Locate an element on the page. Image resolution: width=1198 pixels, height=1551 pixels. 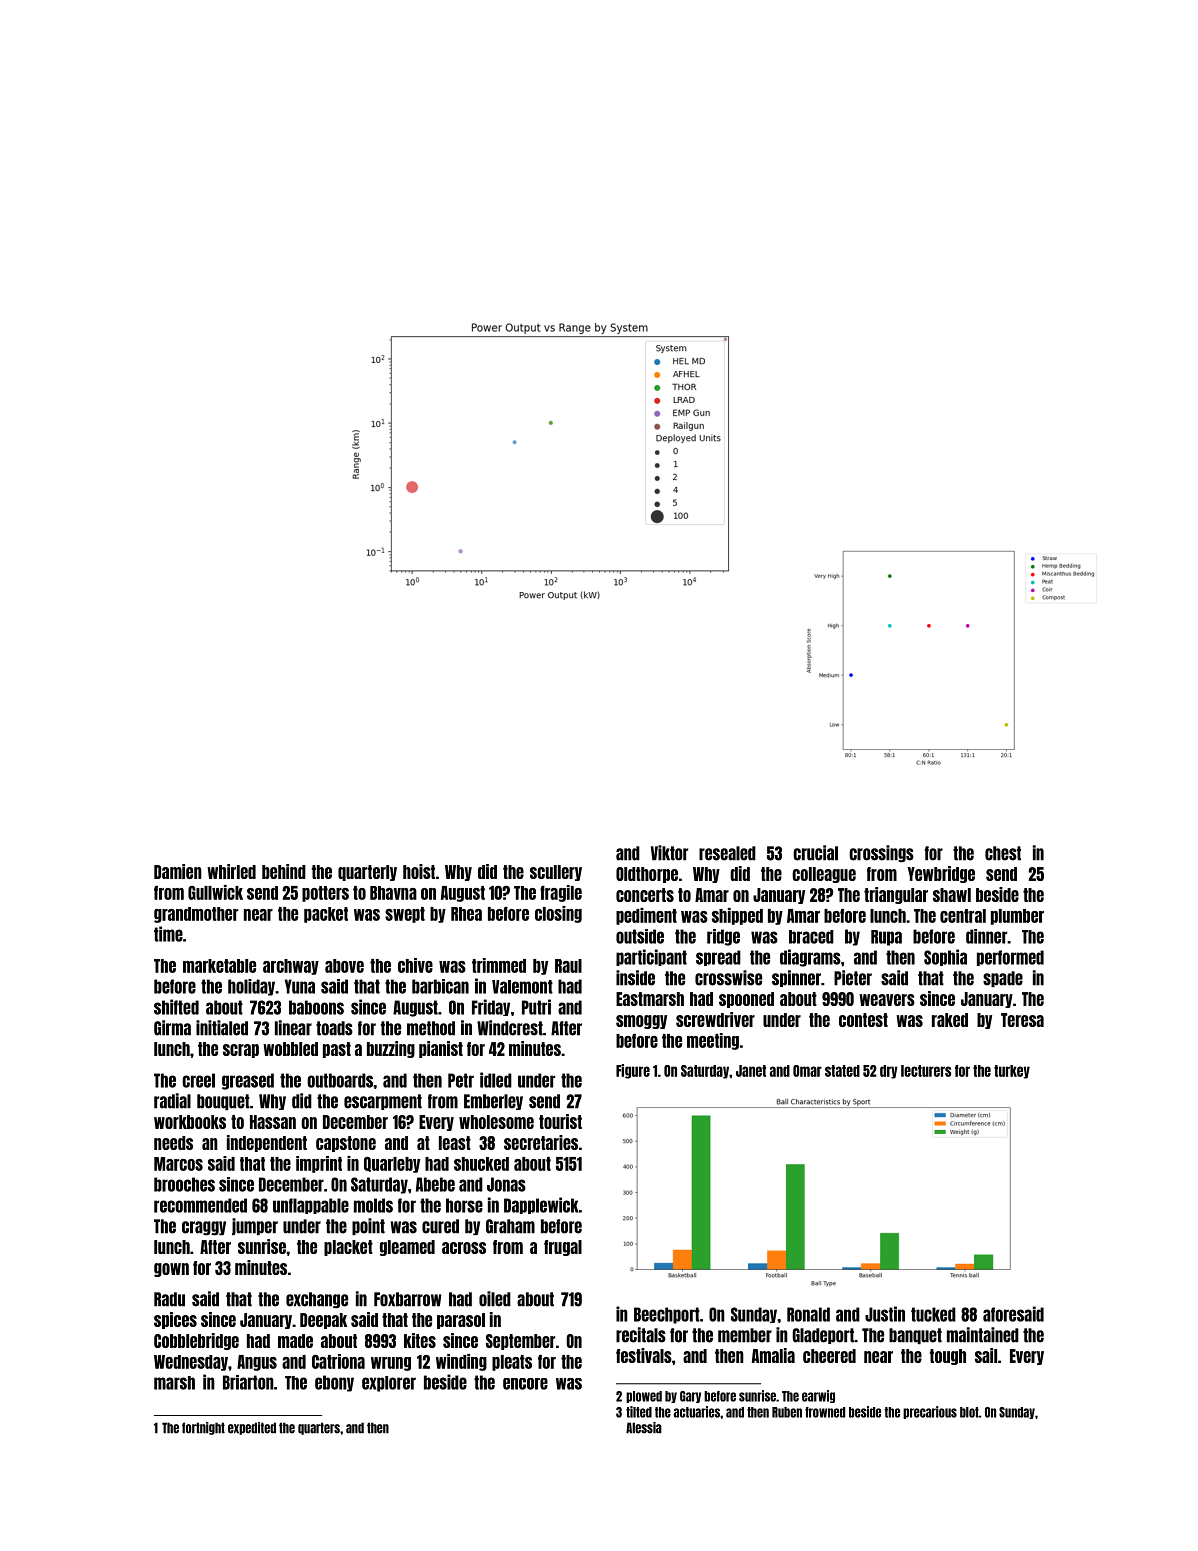
Gladeport is located at coordinates (823, 1336).
